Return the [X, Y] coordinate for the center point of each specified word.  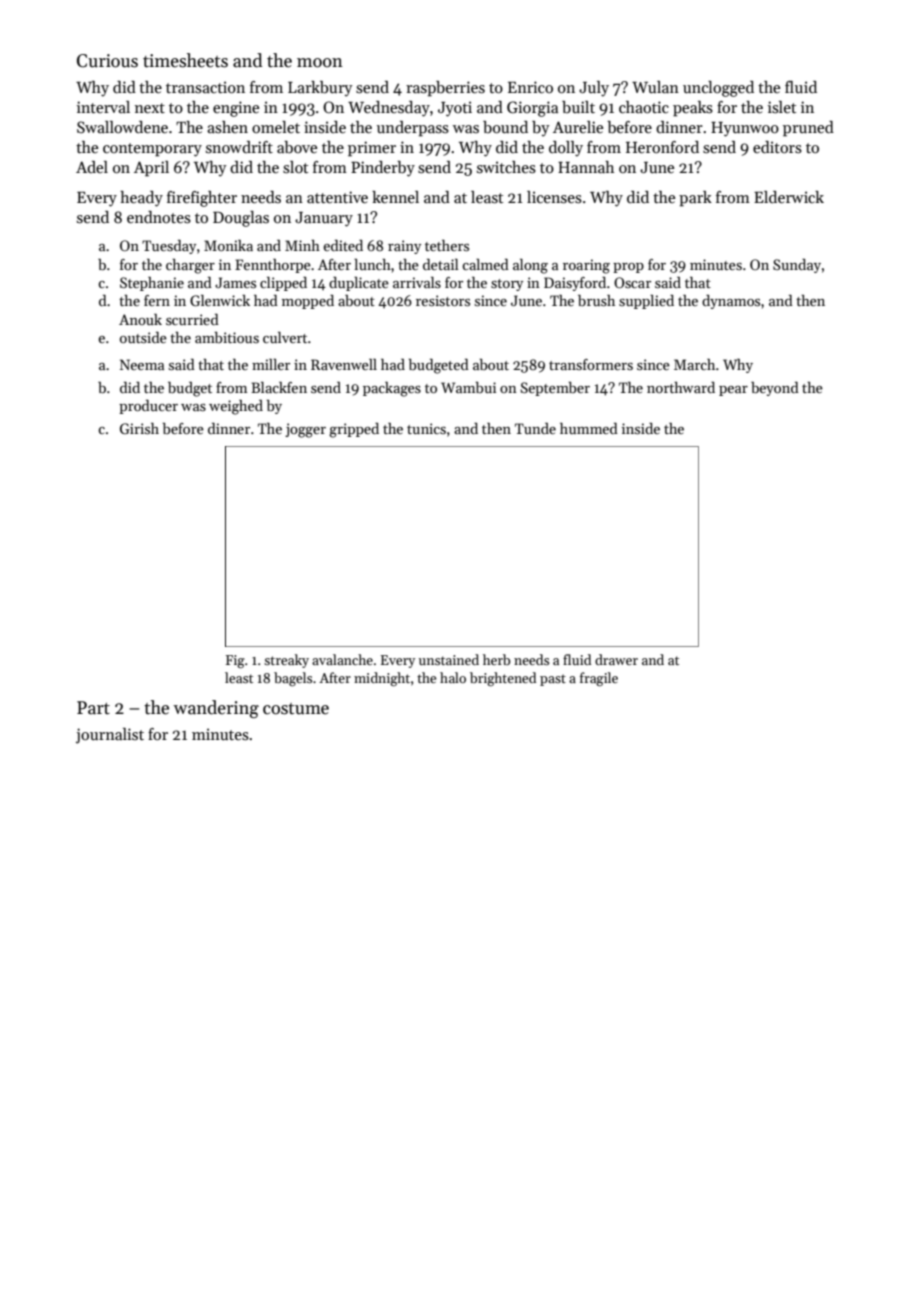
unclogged [718, 89]
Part [93, 708]
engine [236, 109]
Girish [139, 428]
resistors [443, 300]
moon [320, 63]
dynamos [731, 302]
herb [496, 659]
